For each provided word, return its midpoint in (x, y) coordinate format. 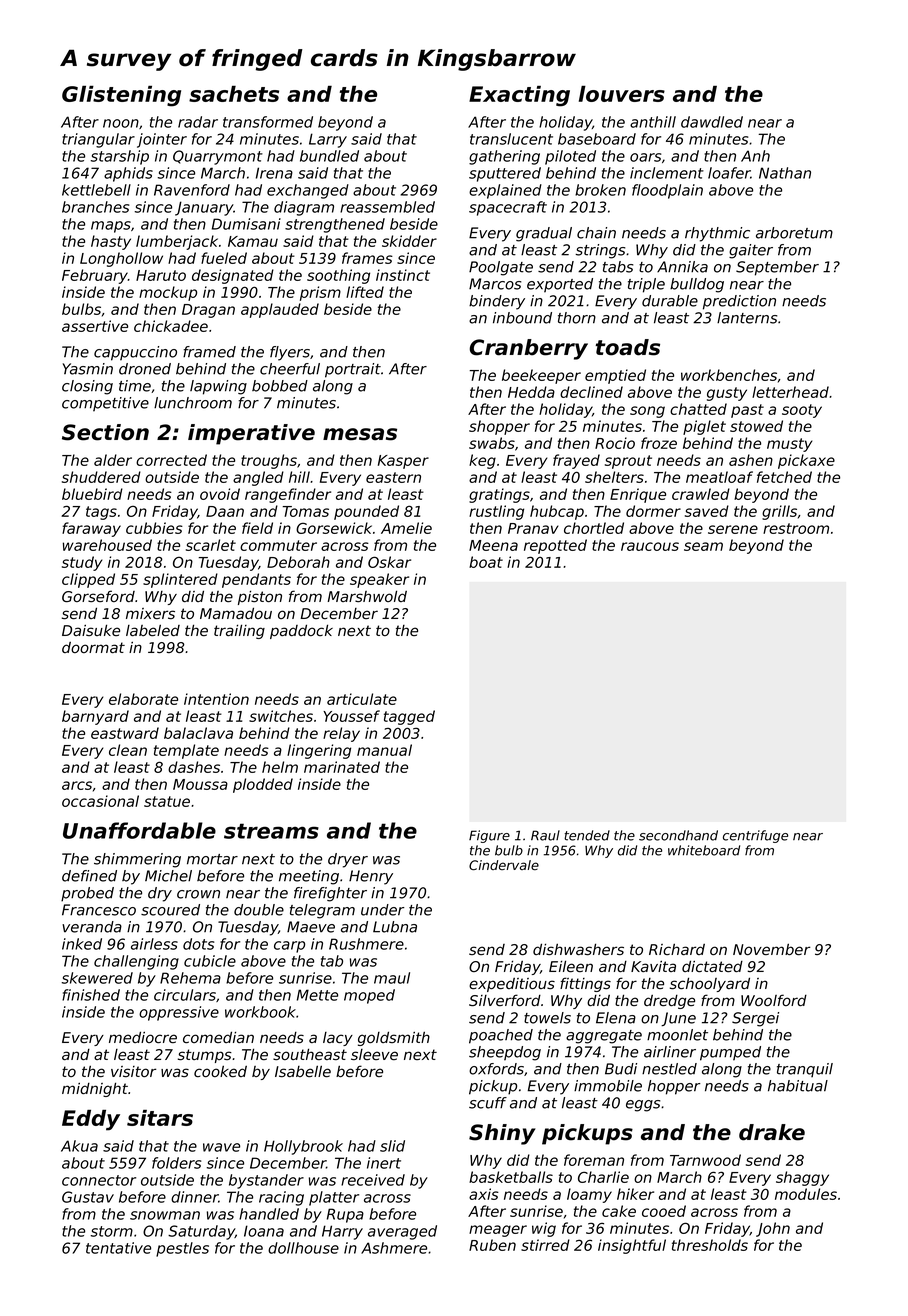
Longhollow (121, 259)
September (777, 268)
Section (105, 432)
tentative (118, 1248)
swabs (492, 443)
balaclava (198, 733)
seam (703, 546)
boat (486, 562)
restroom (796, 528)
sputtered (505, 174)
